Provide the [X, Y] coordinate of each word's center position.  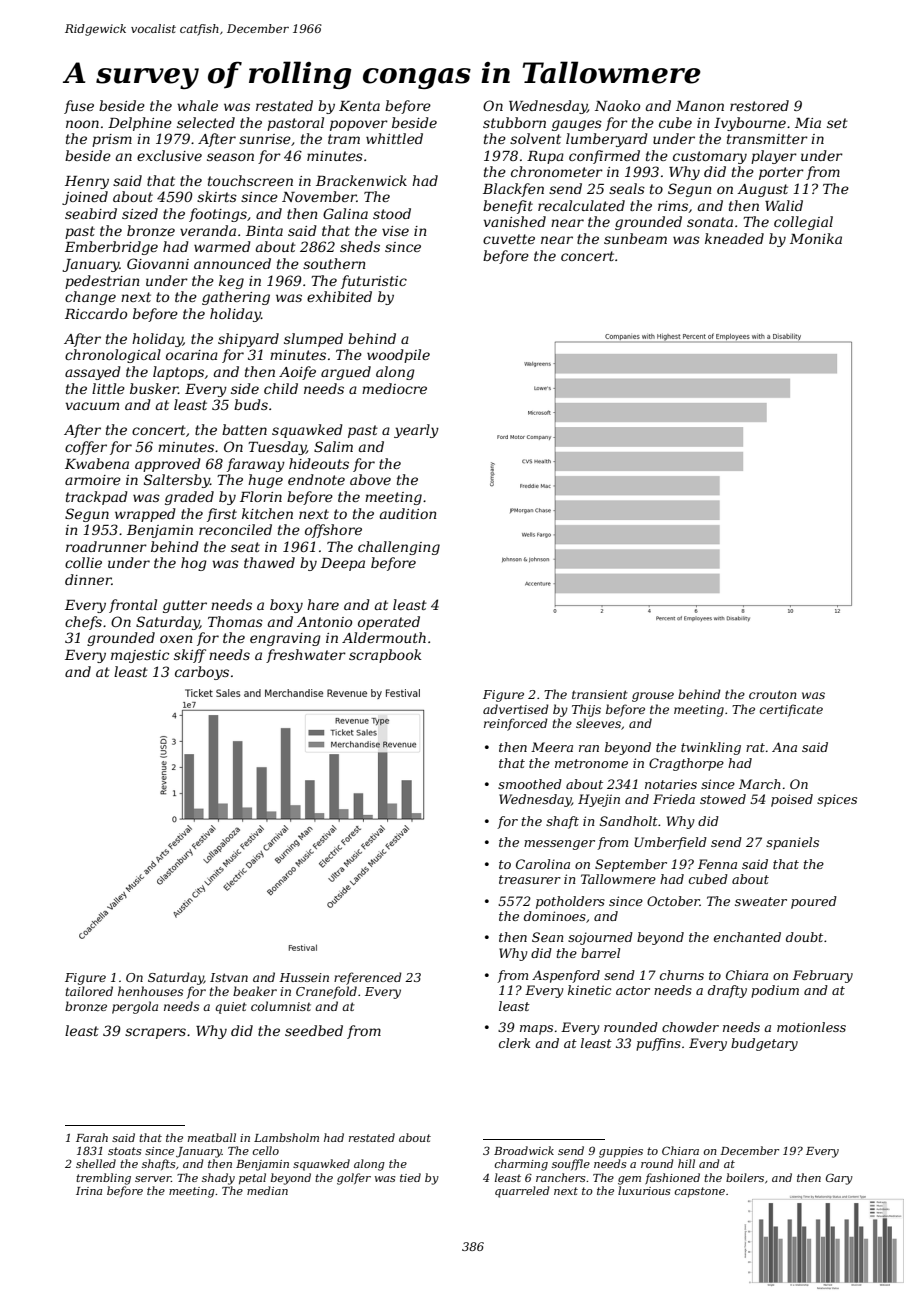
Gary [839, 1179]
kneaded [734, 238]
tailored [89, 991]
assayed [93, 373]
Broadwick [524, 1150]
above [370, 479]
